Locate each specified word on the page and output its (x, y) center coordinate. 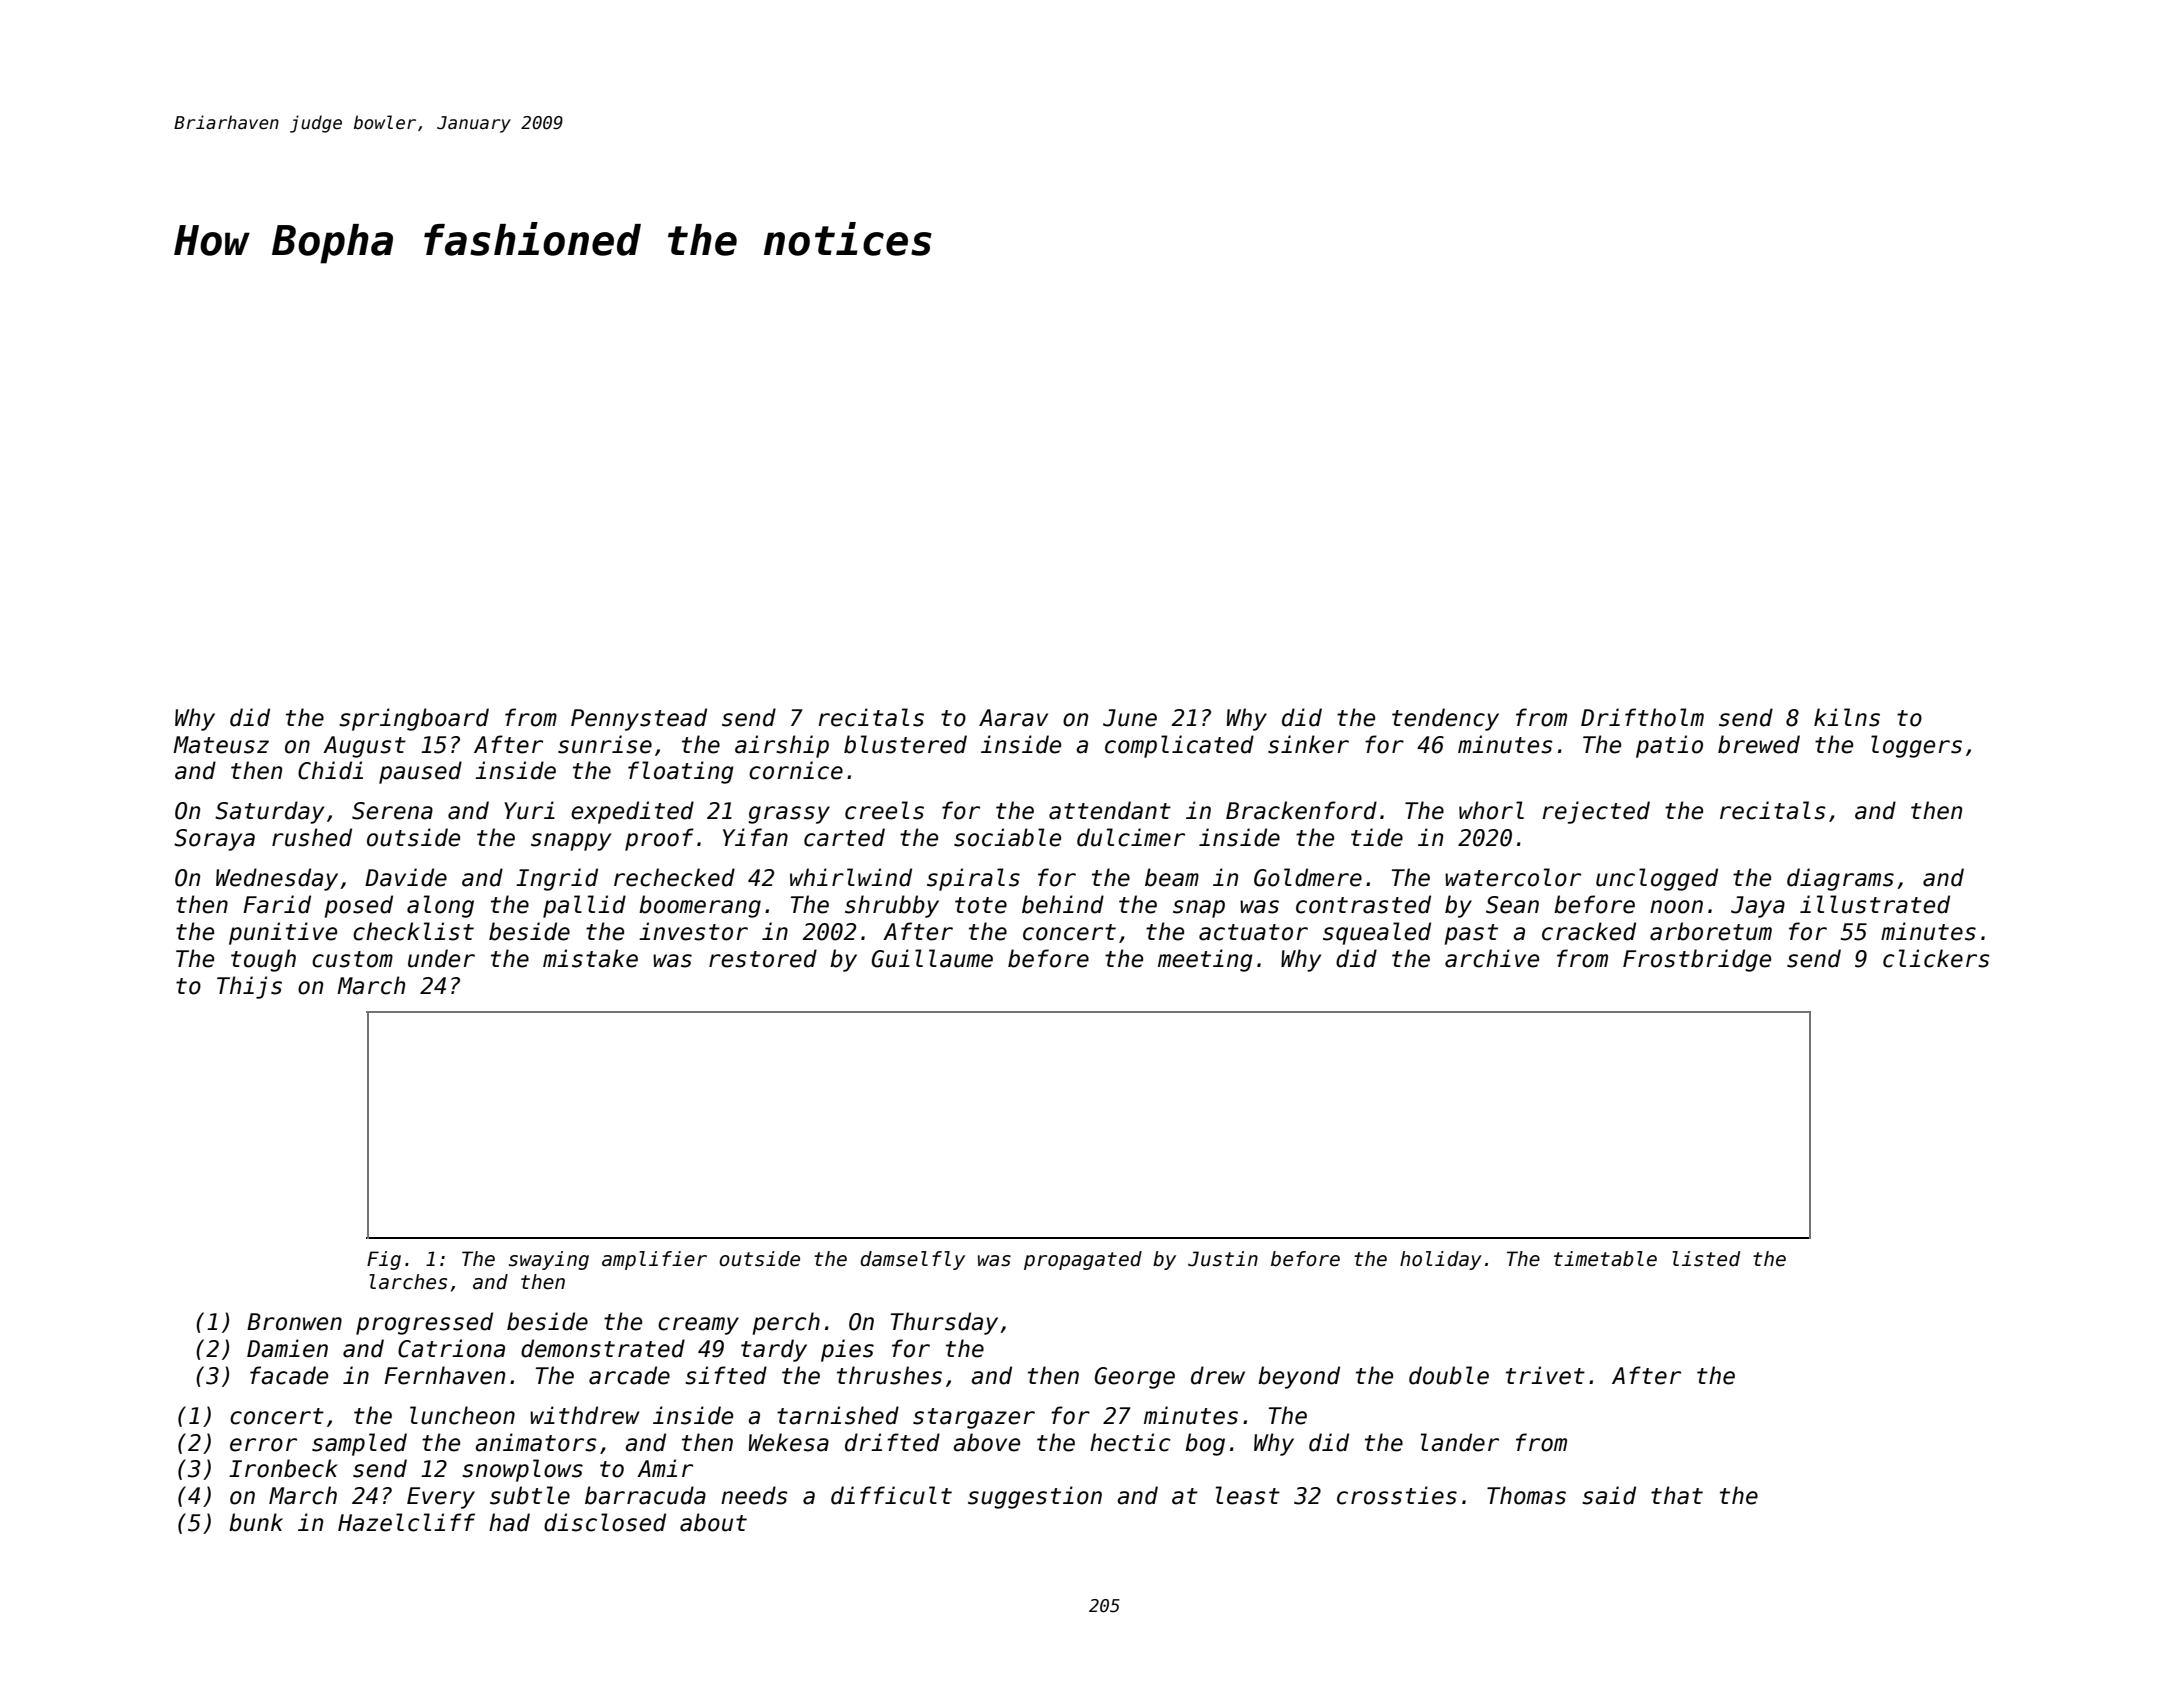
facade (289, 1375)
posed (359, 906)
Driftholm (1642, 717)
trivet (1545, 1375)
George (1135, 1378)
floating (681, 772)
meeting (1205, 960)
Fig (384, 1260)
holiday (1441, 1260)
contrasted (1363, 904)
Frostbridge (1697, 960)
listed (1706, 1259)
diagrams (1840, 879)
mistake (590, 958)
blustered (905, 744)
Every (441, 1498)
